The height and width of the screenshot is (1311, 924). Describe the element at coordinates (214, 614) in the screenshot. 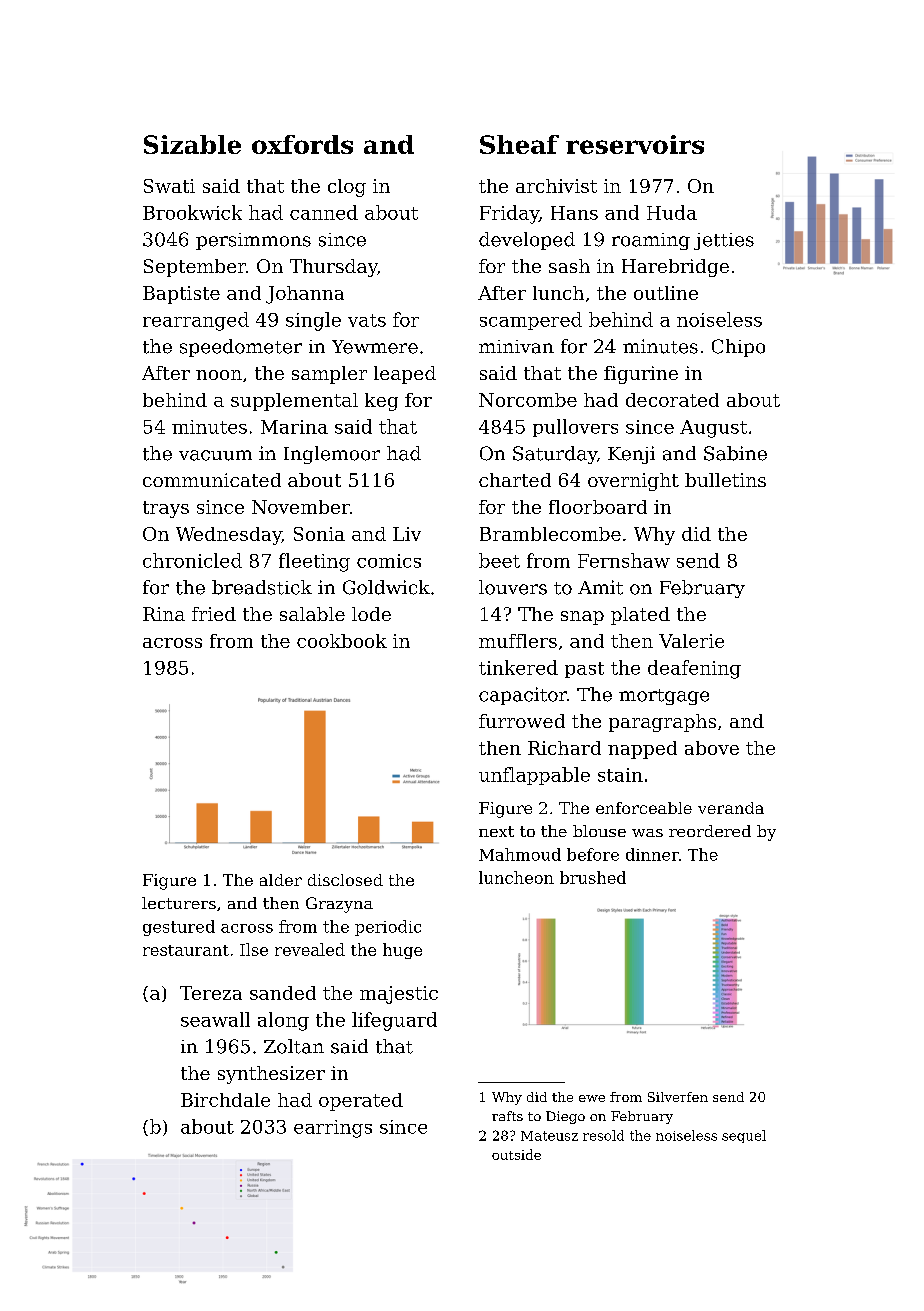

I see `fried` at that location.
